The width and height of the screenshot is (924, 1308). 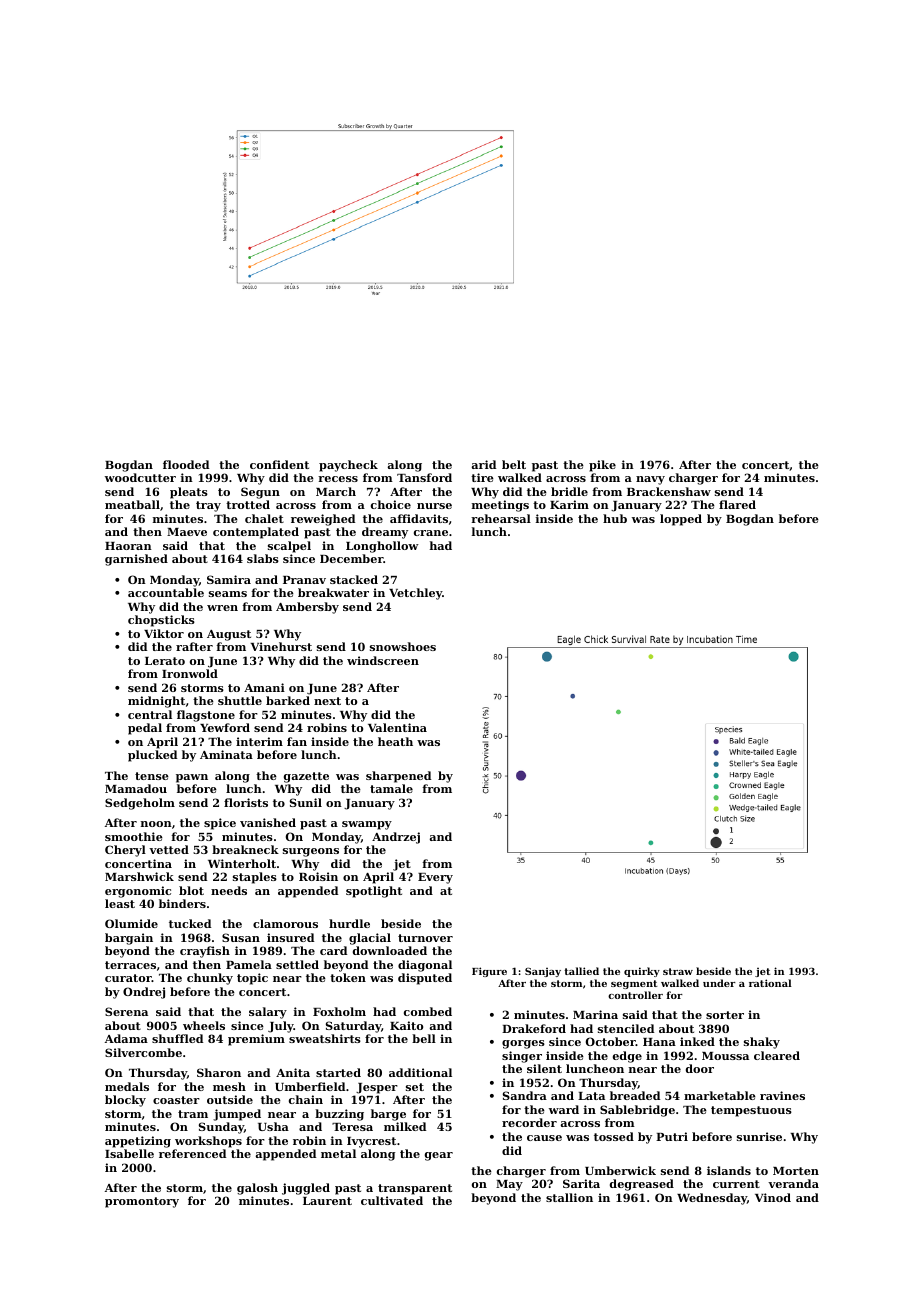 What do you see at coordinates (737, 504) in the screenshot?
I see `flared` at bounding box center [737, 504].
